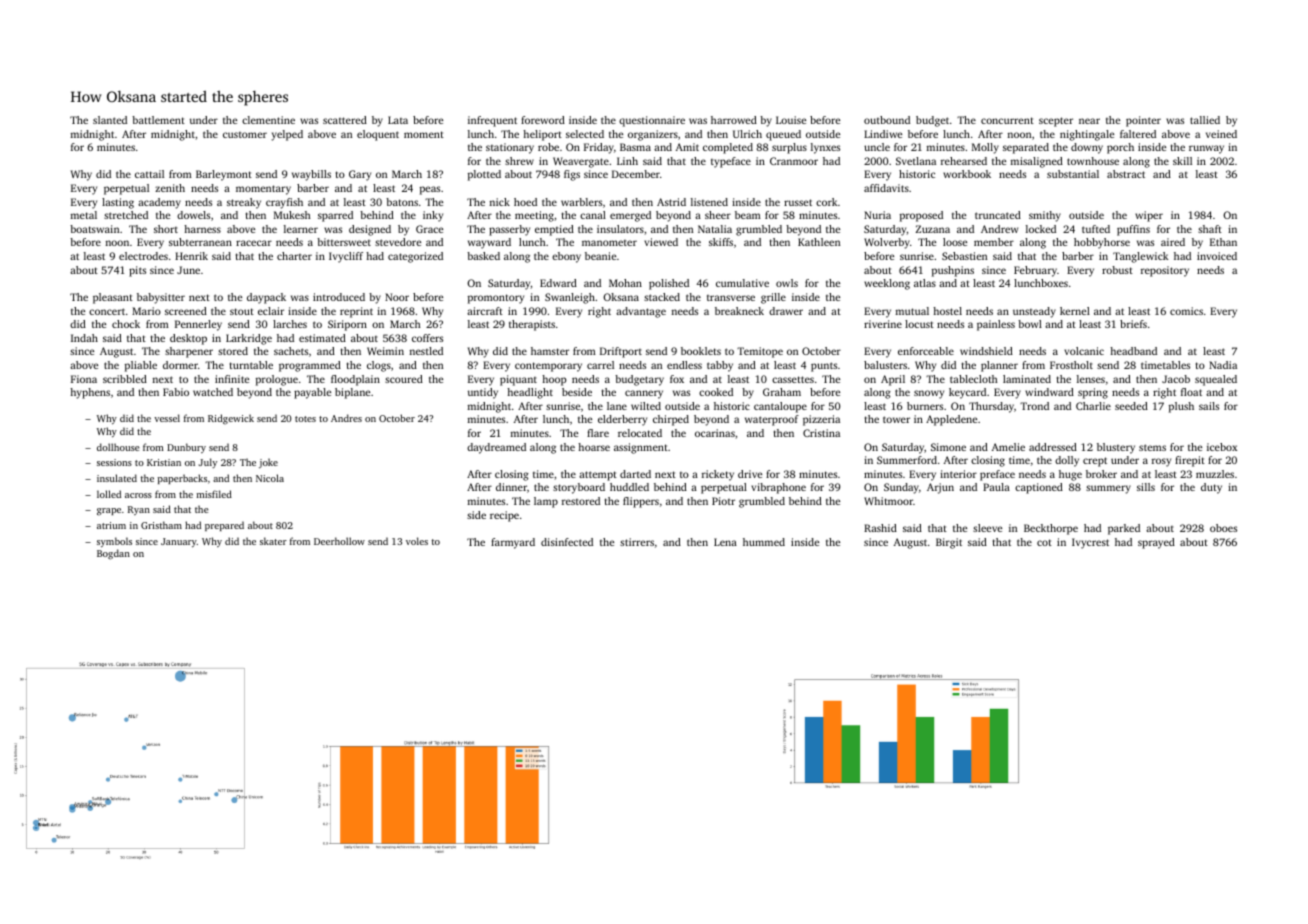  I want to click on Lata, so click(398, 120).
